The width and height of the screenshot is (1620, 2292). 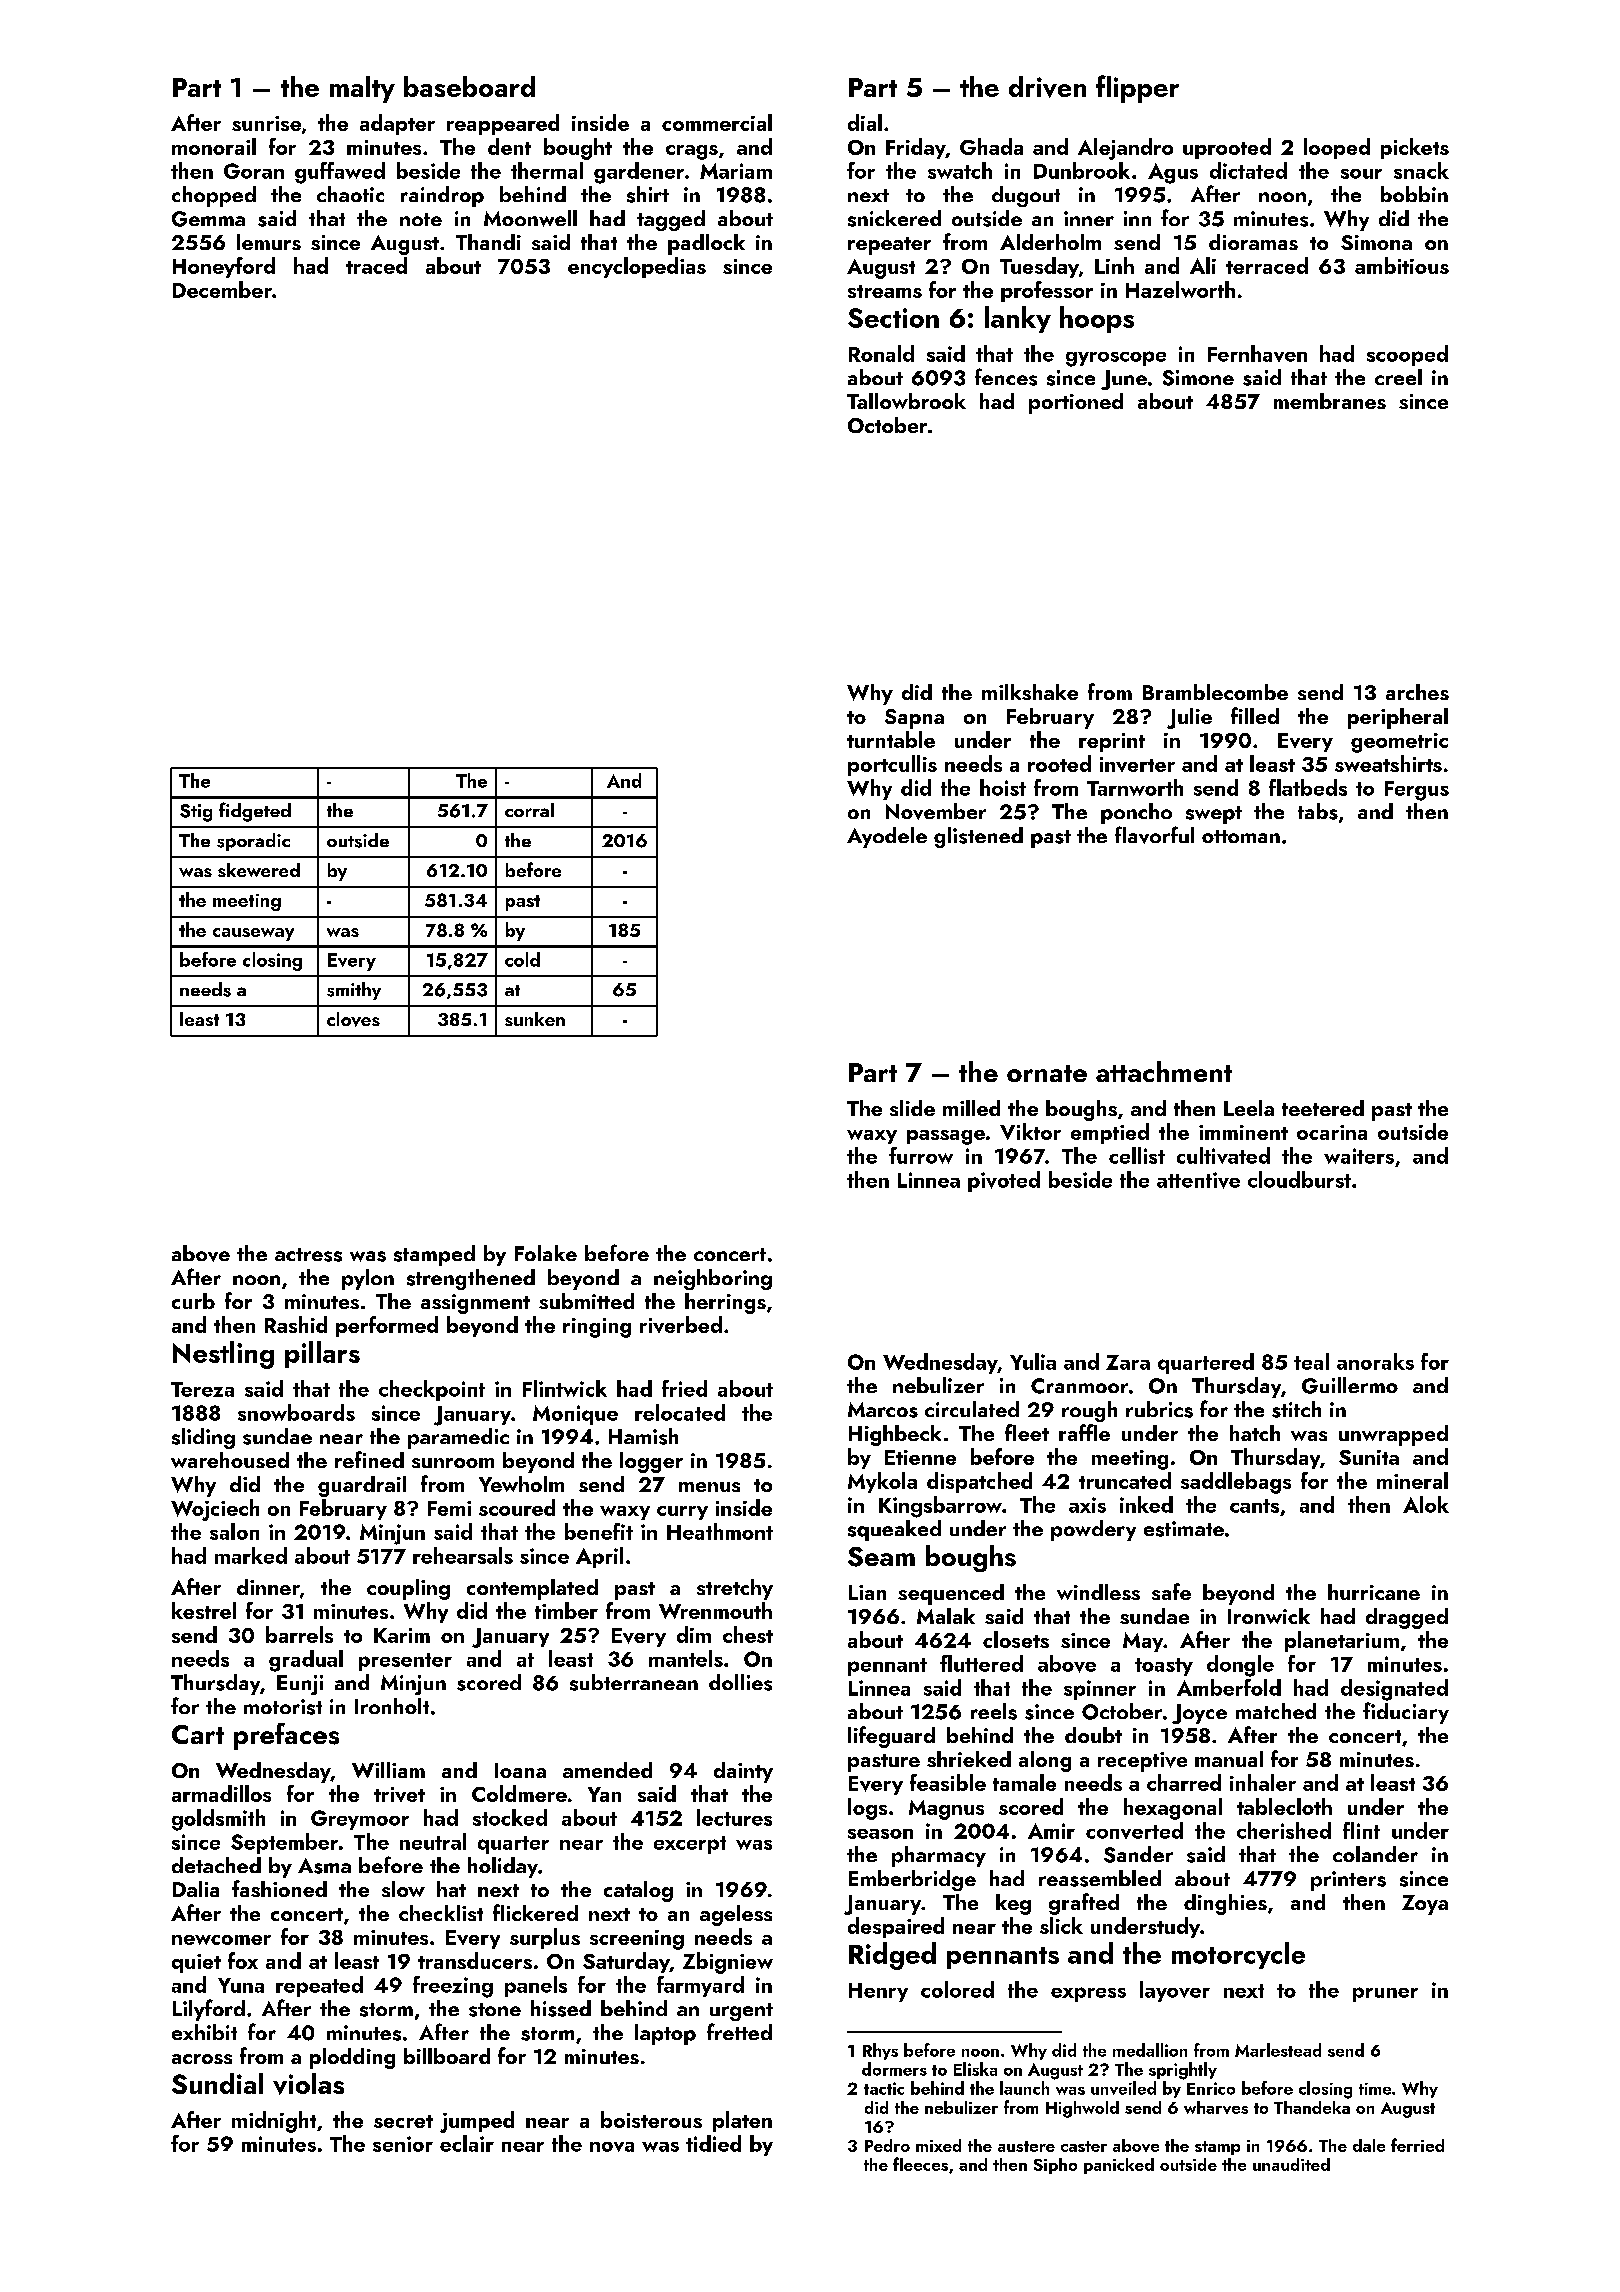 I want to click on Rhys, so click(x=880, y=2051).
